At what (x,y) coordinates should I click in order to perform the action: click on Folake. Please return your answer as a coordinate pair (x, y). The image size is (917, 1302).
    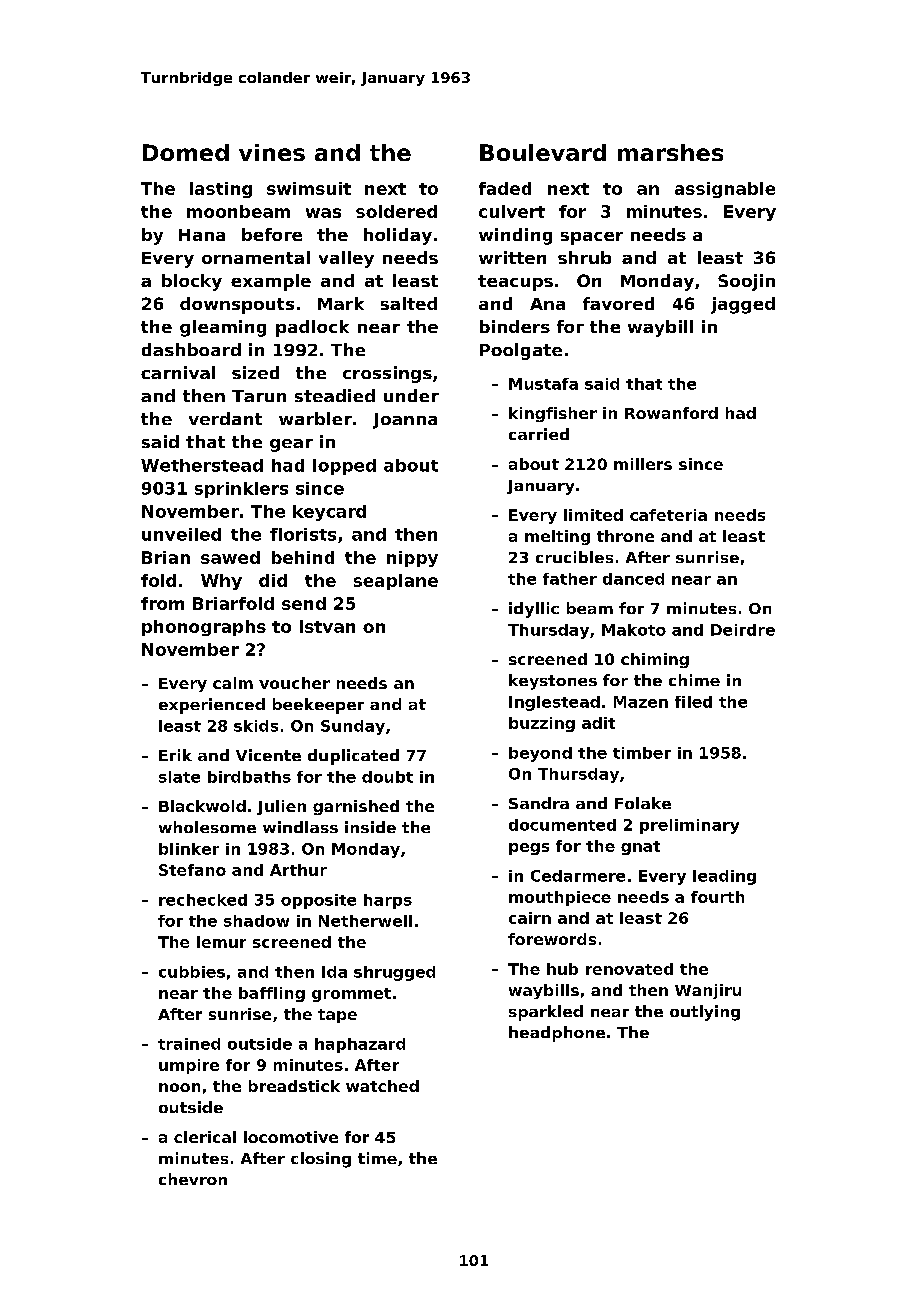
    Looking at the image, I should click on (643, 803).
